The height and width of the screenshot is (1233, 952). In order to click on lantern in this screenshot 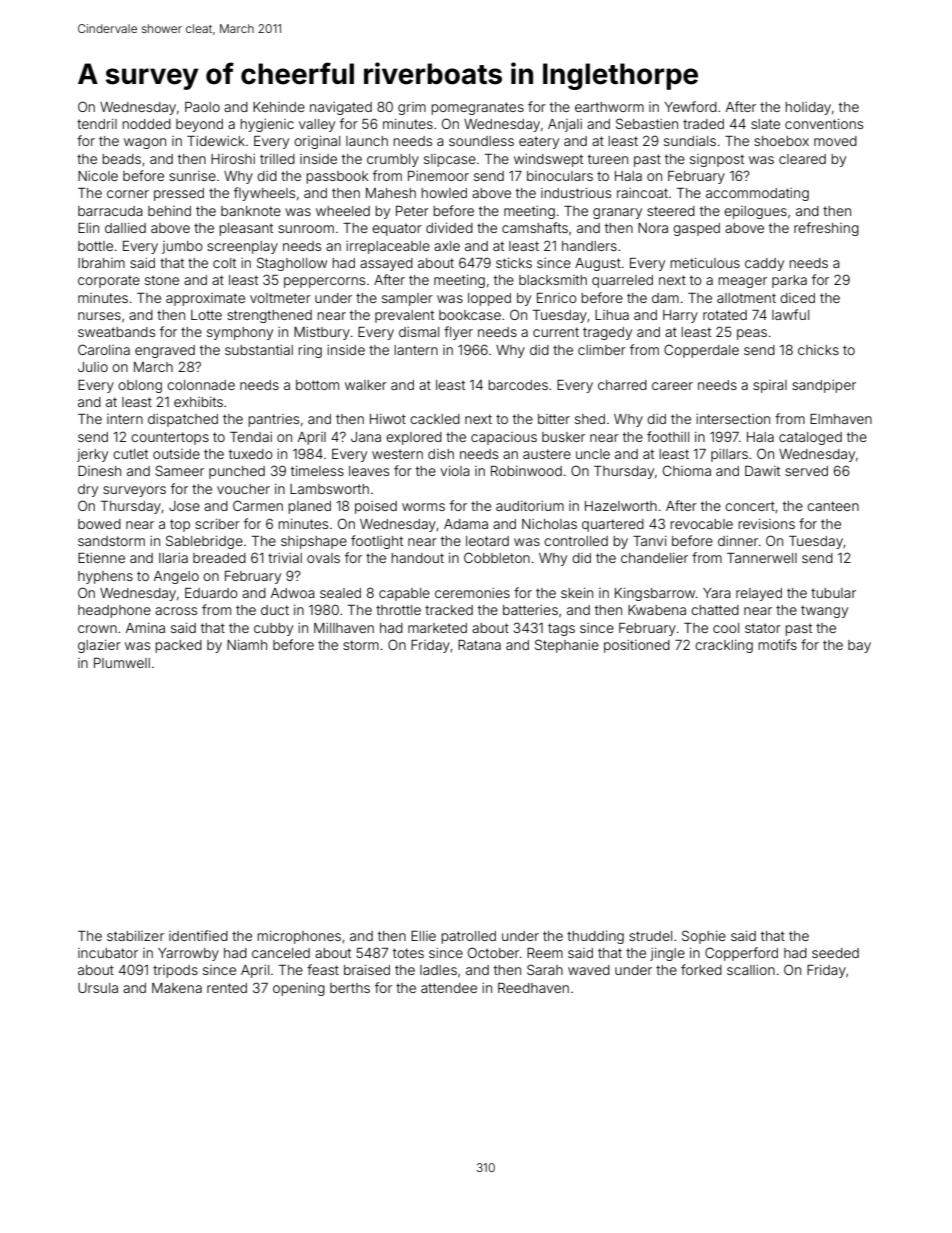, I will do `click(416, 350)`.
